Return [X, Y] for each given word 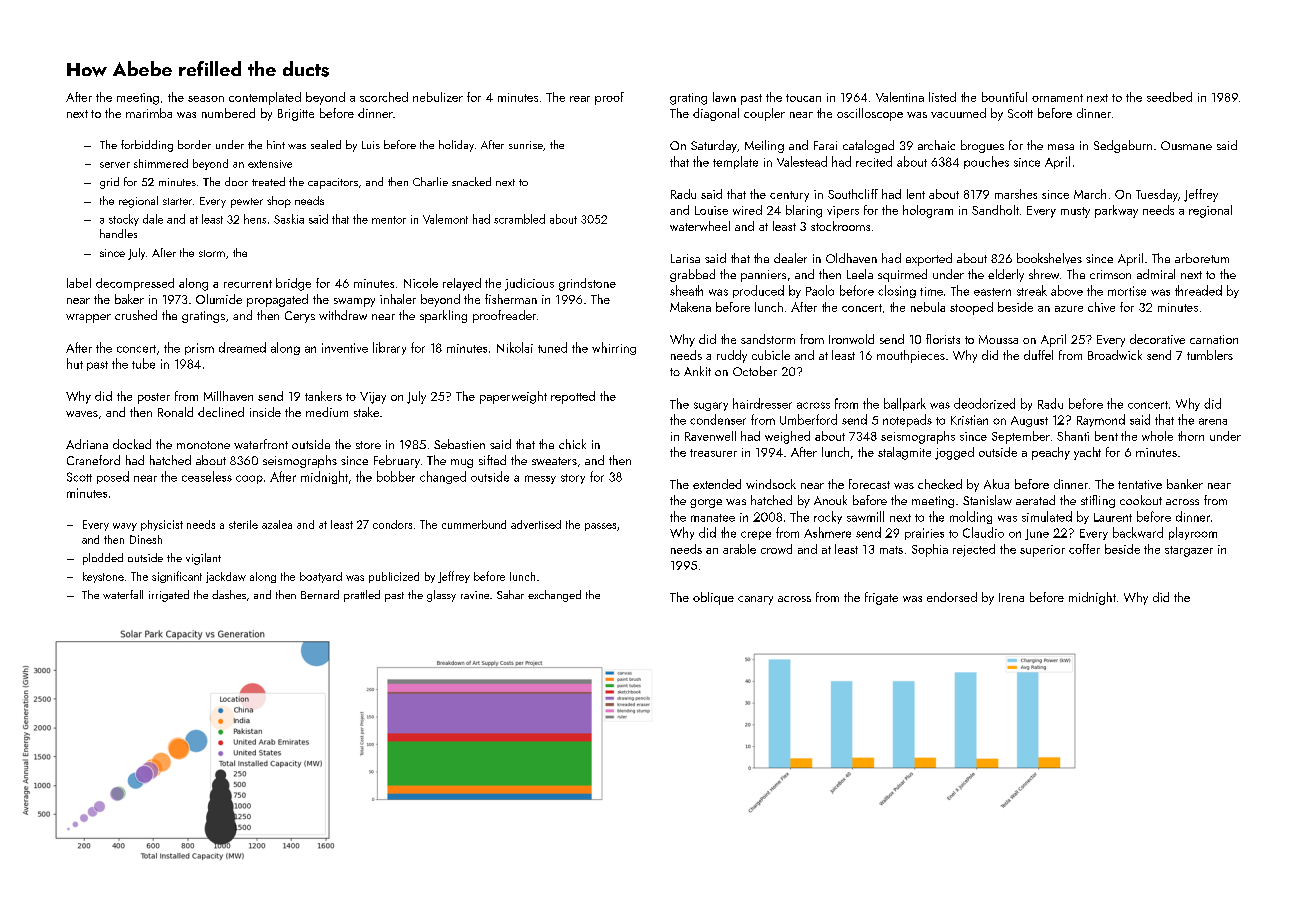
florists [943, 339]
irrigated [169, 596]
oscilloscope [870, 114]
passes [600, 527]
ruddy [732, 356]
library [389, 348]
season [206, 99]
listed [942, 97]
